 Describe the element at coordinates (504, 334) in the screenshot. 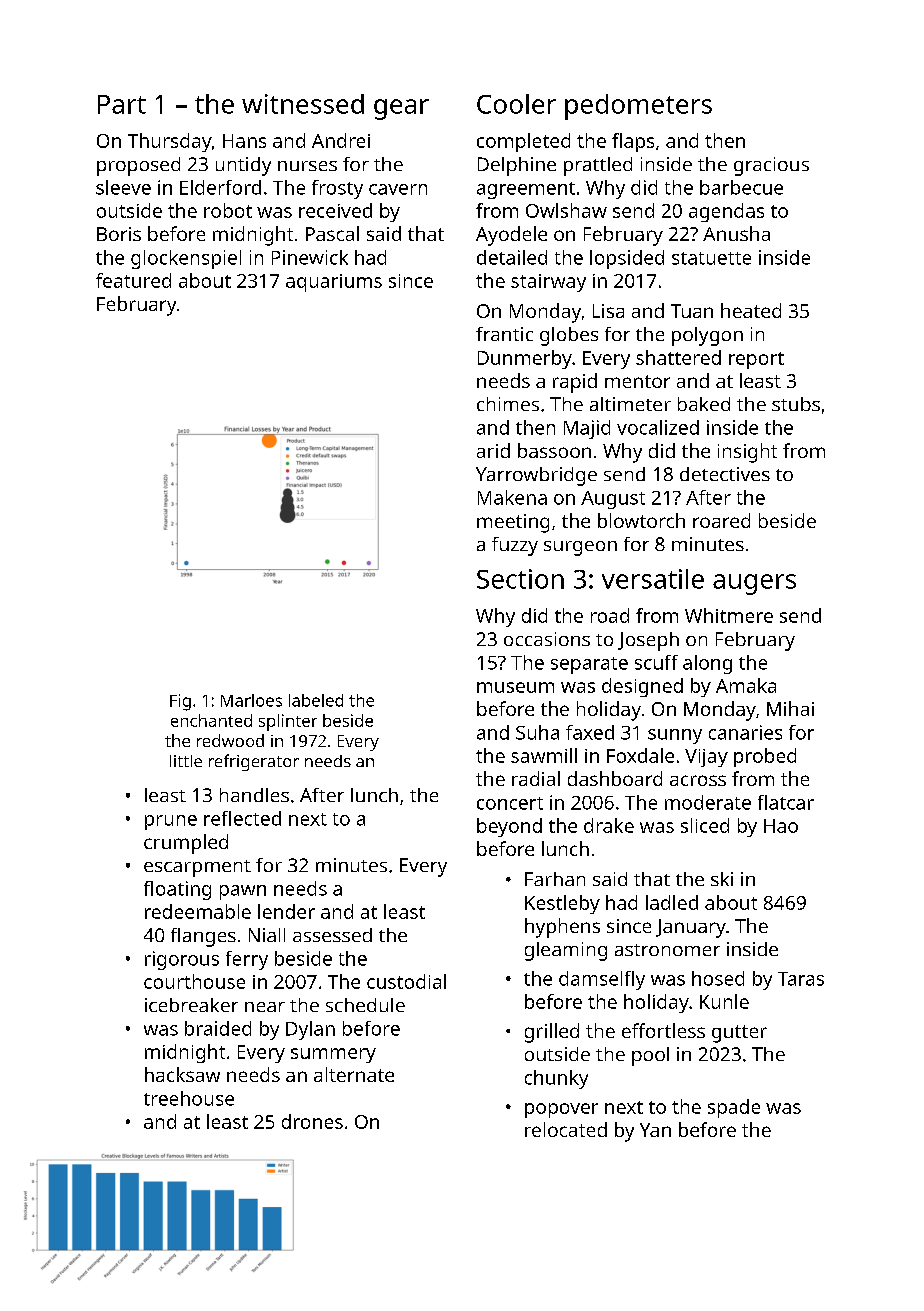

I see `frantic` at that location.
